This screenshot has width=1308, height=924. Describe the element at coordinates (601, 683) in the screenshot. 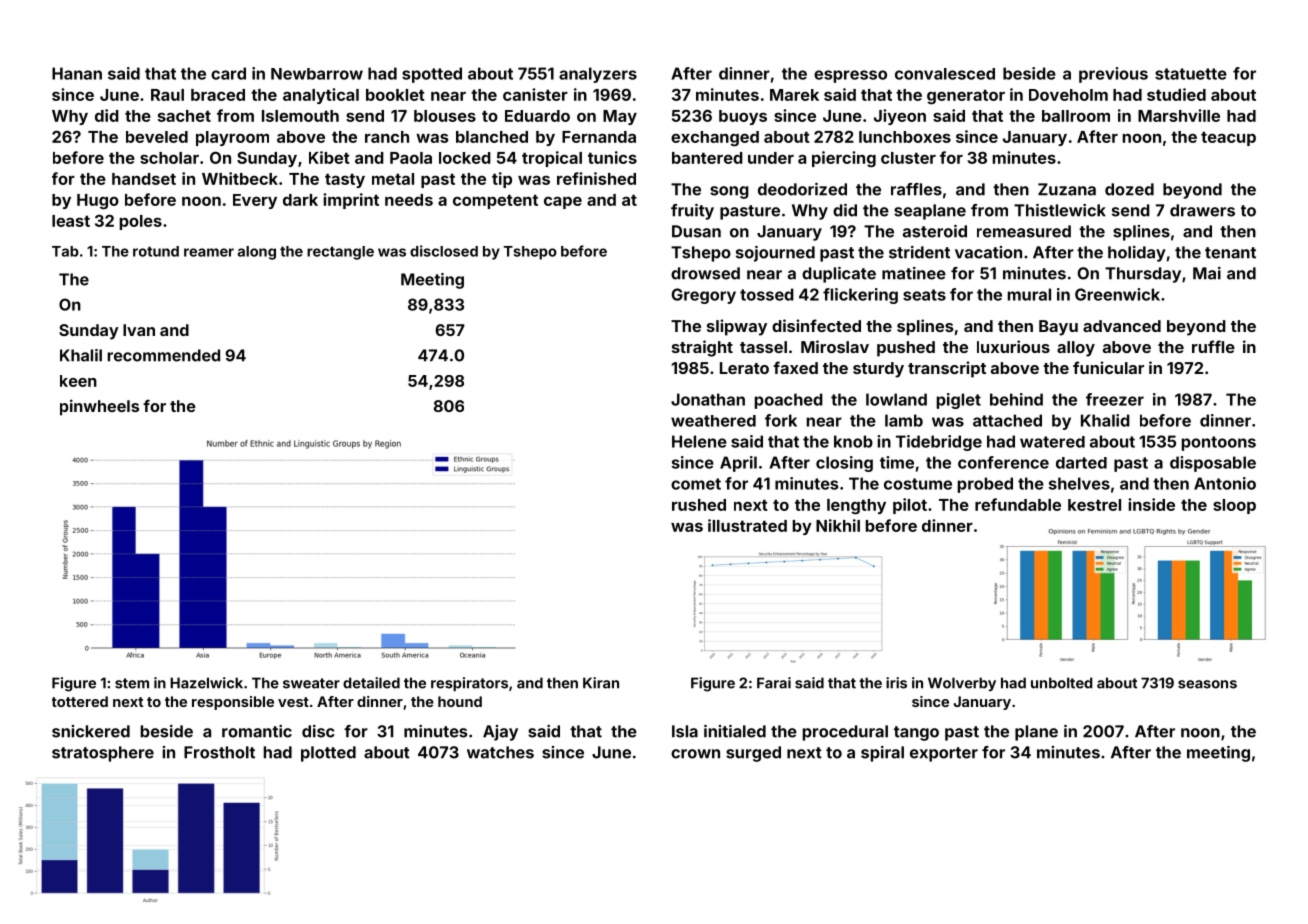

I see `Kiran` at that location.
